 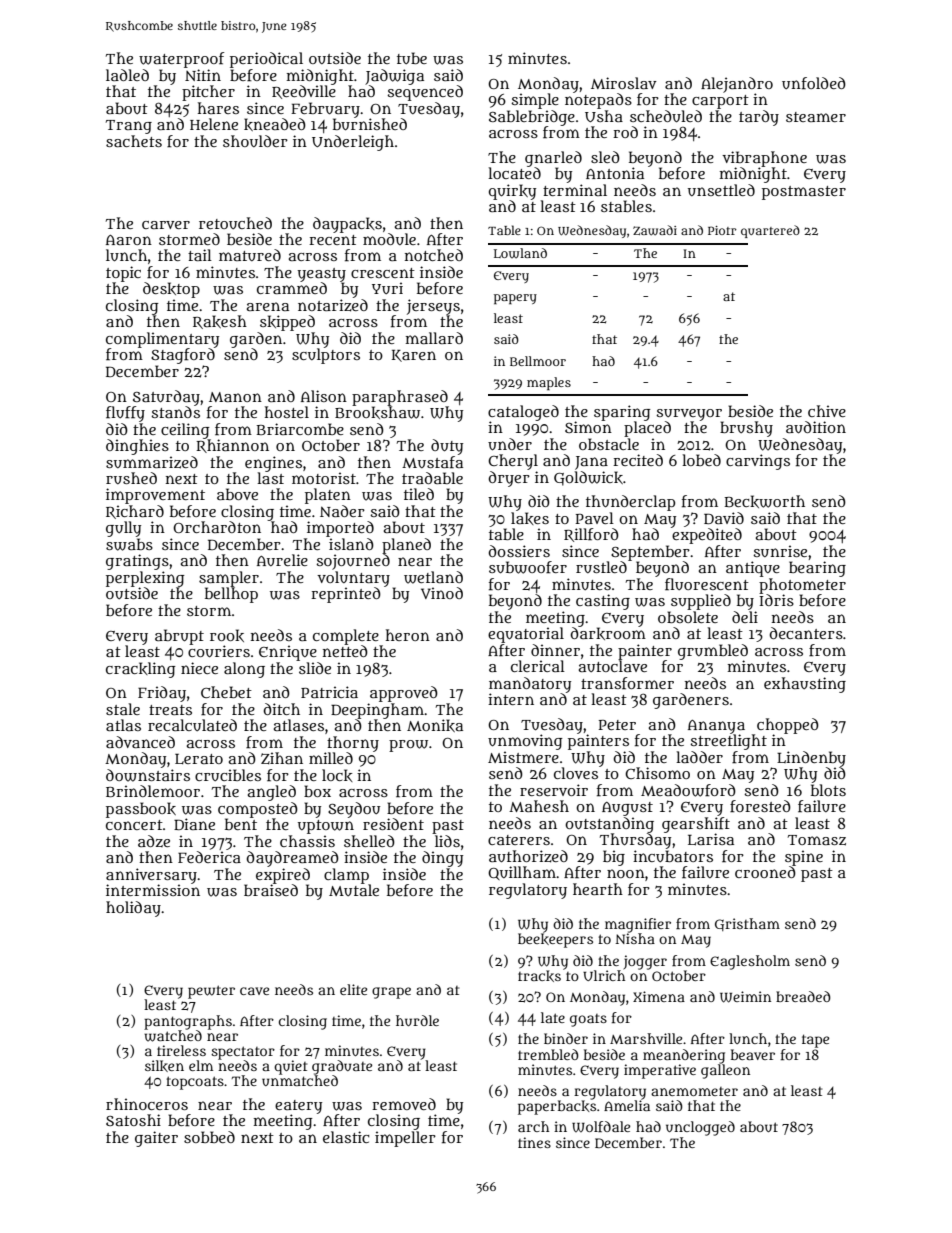 I want to click on chive, so click(x=827, y=411).
